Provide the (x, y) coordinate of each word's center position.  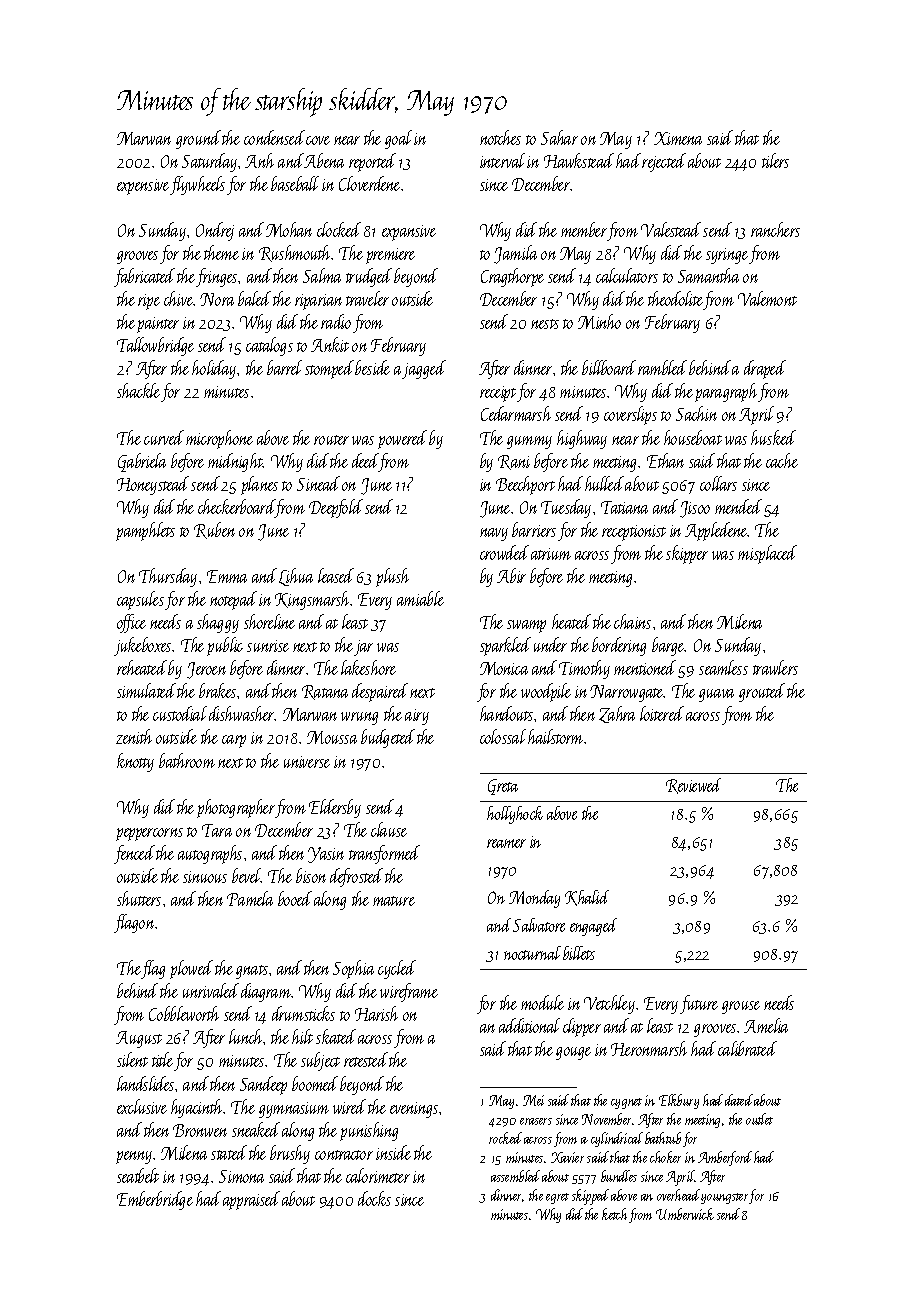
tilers (775, 160)
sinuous (205, 877)
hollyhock (515, 815)
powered (402, 439)
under (550, 644)
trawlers (775, 667)
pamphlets (145, 531)
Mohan (289, 229)
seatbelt (138, 1175)
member (584, 229)
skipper (687, 554)
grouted (762, 692)
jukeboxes (142, 646)
